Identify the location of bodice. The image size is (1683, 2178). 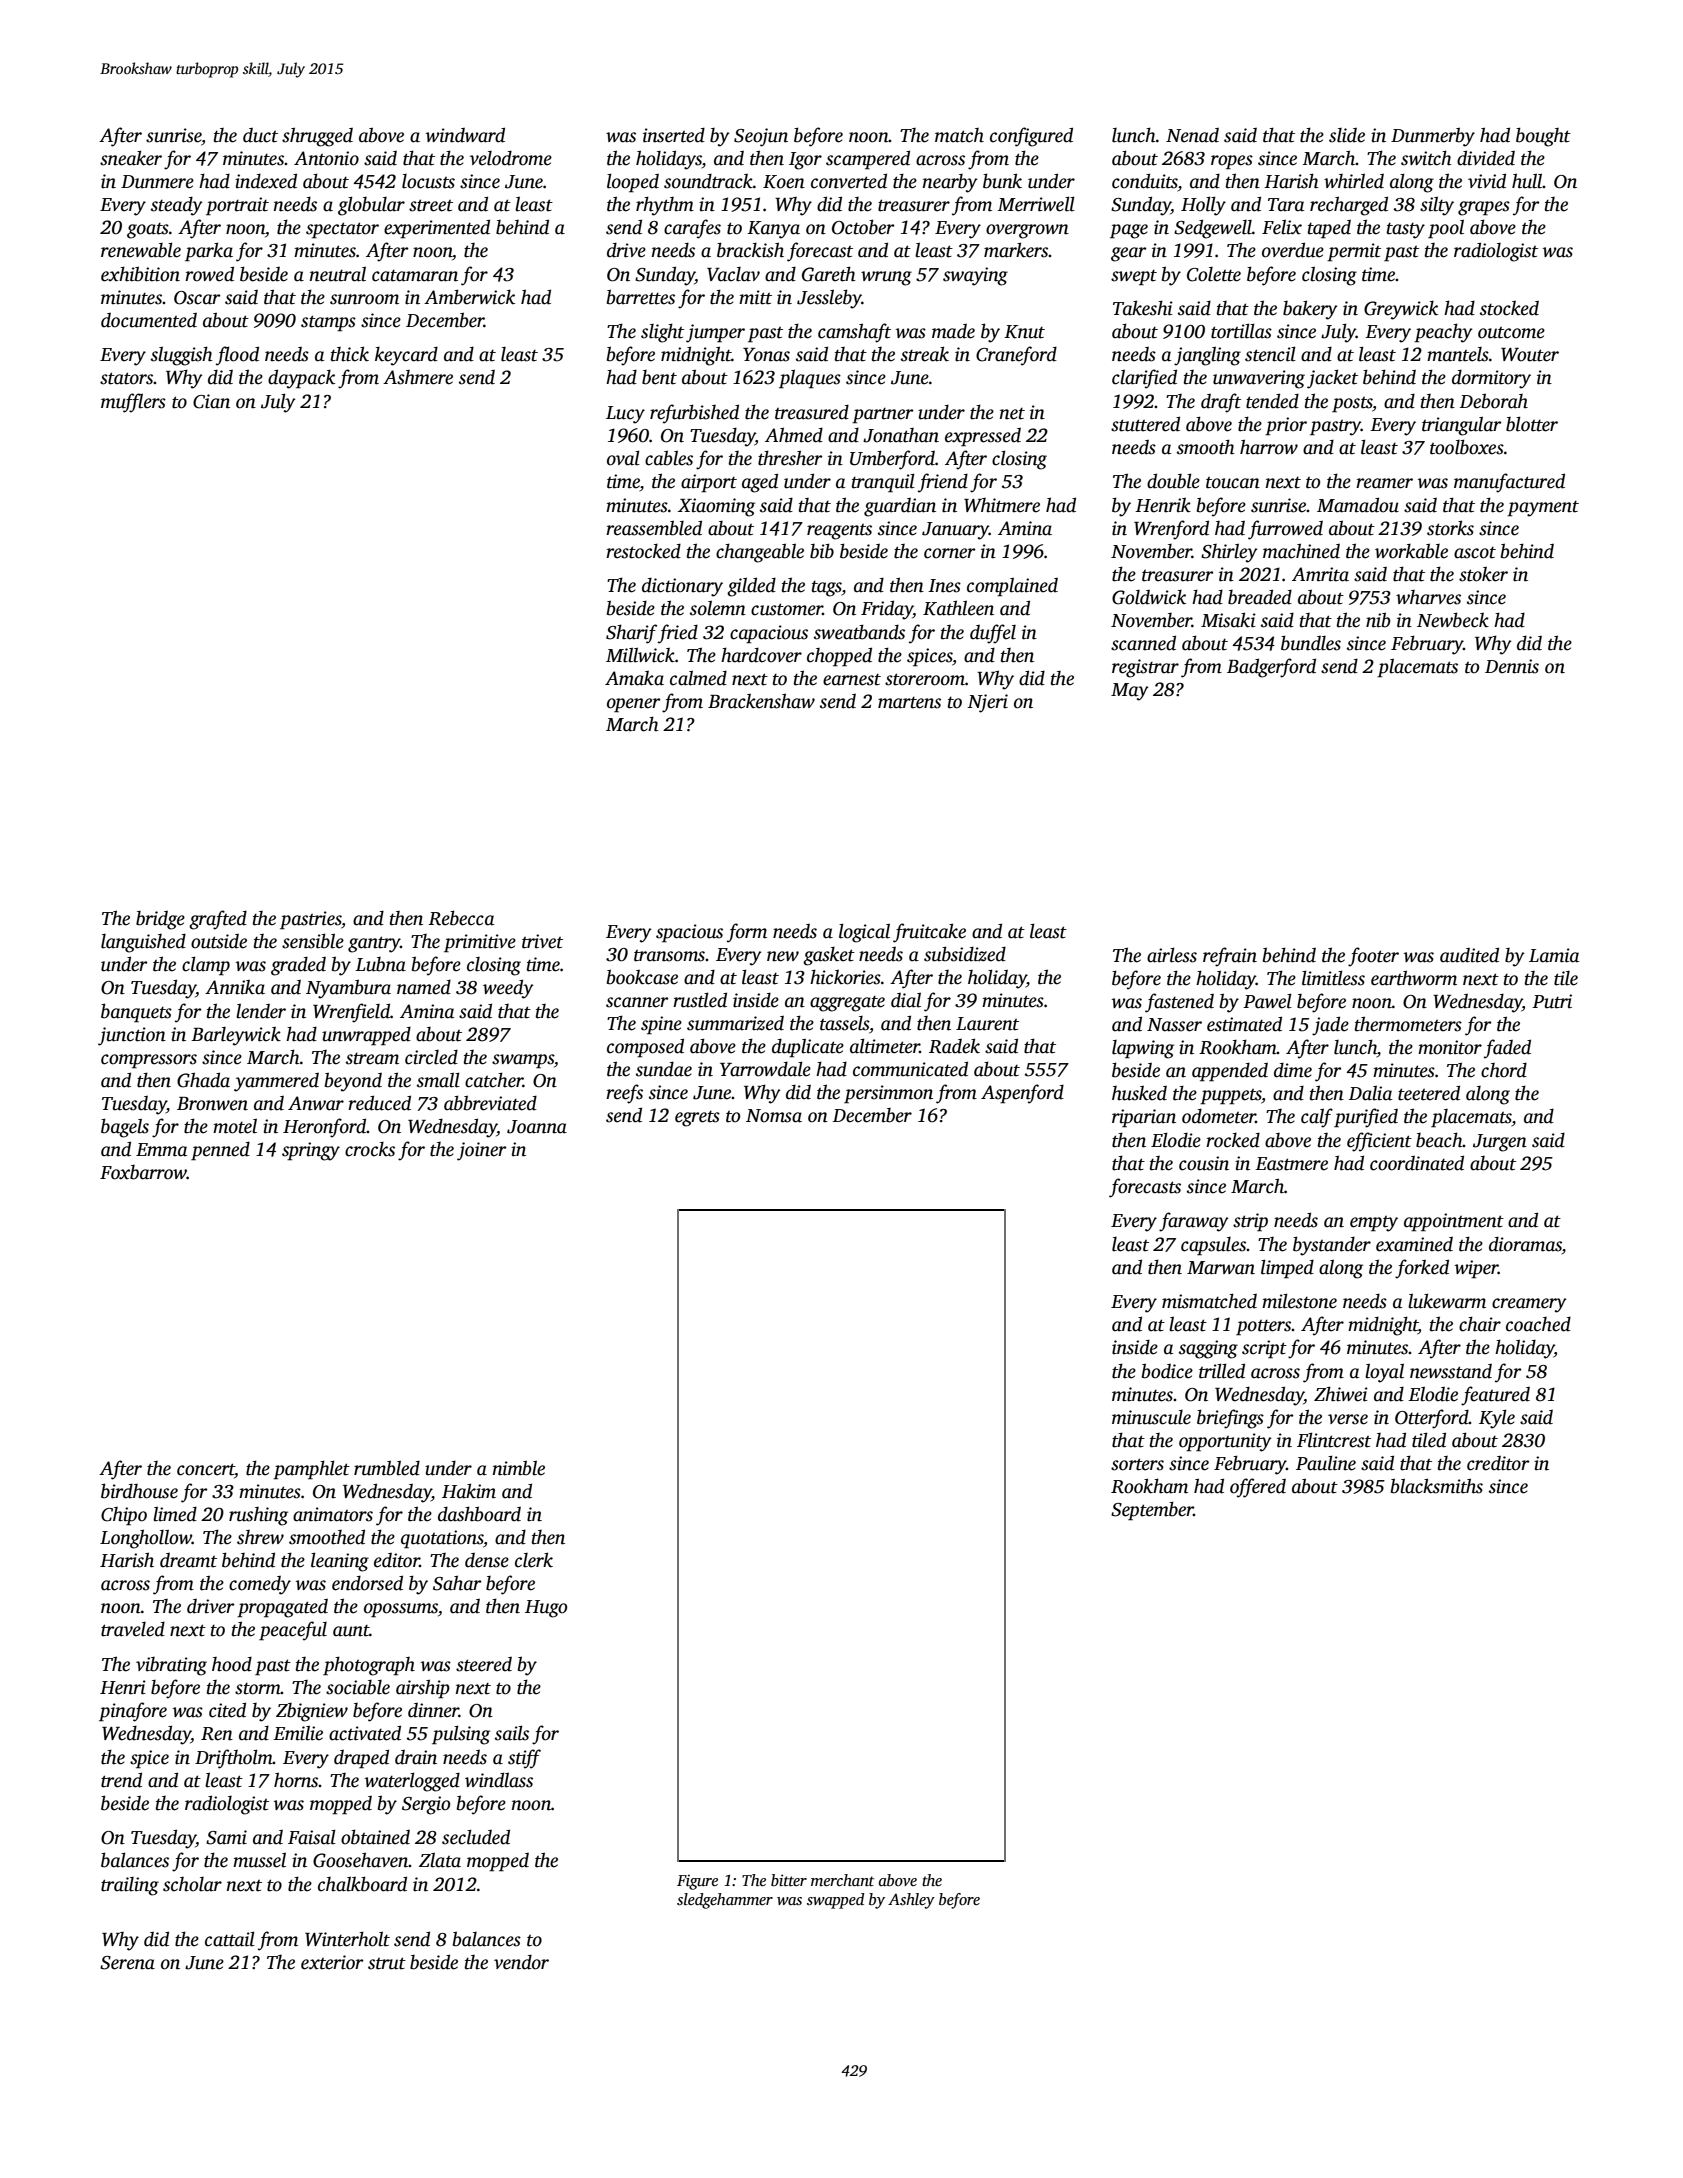
(1167, 1371).
